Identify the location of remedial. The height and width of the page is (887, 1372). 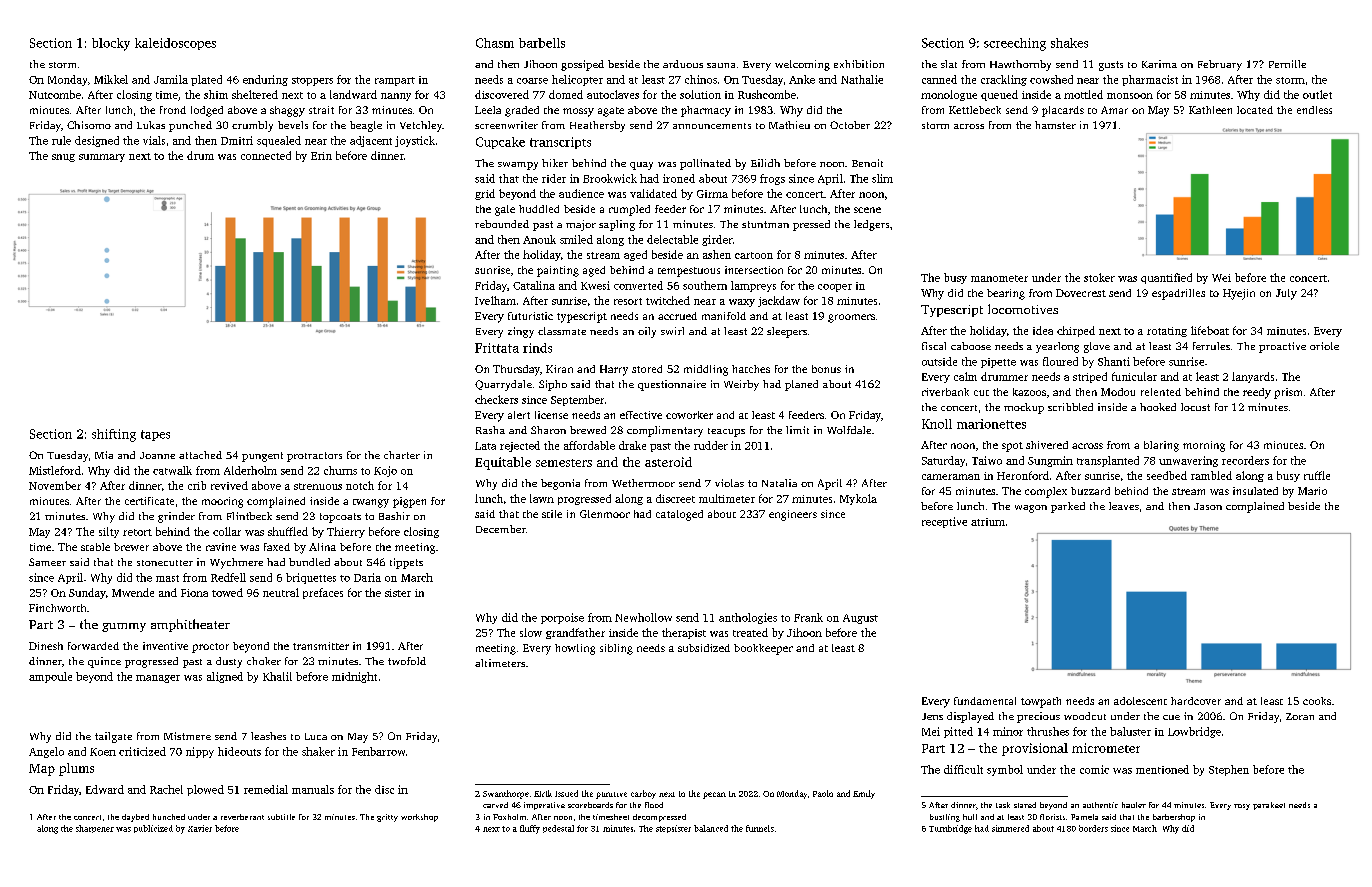
(266, 789).
